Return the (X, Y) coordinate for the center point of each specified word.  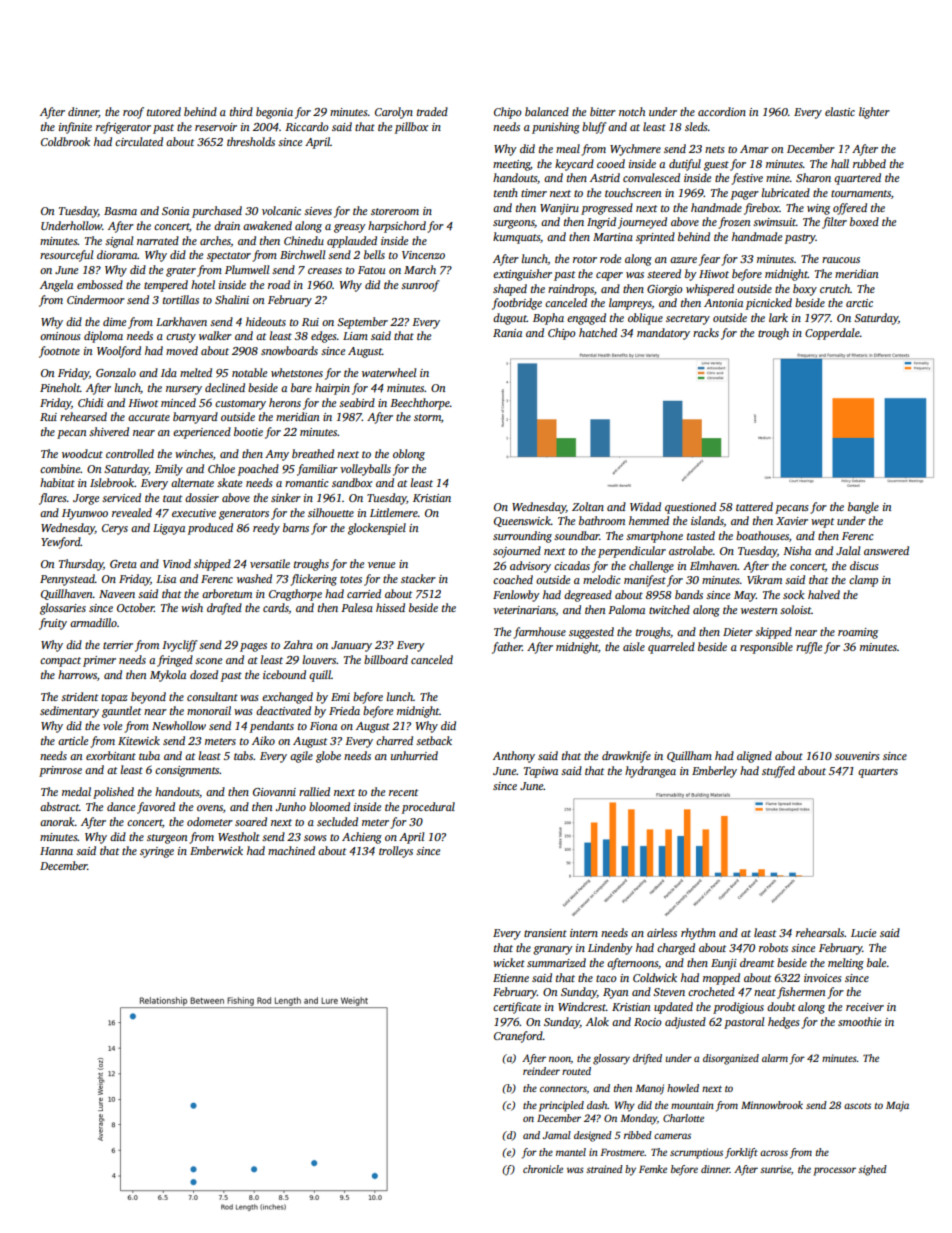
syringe (157, 852)
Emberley (714, 772)
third (241, 111)
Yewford (61, 543)
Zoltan (588, 506)
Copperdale (832, 334)
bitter (603, 111)
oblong (409, 455)
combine (60, 468)
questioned (690, 508)
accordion (722, 111)
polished (113, 793)
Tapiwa (541, 772)
